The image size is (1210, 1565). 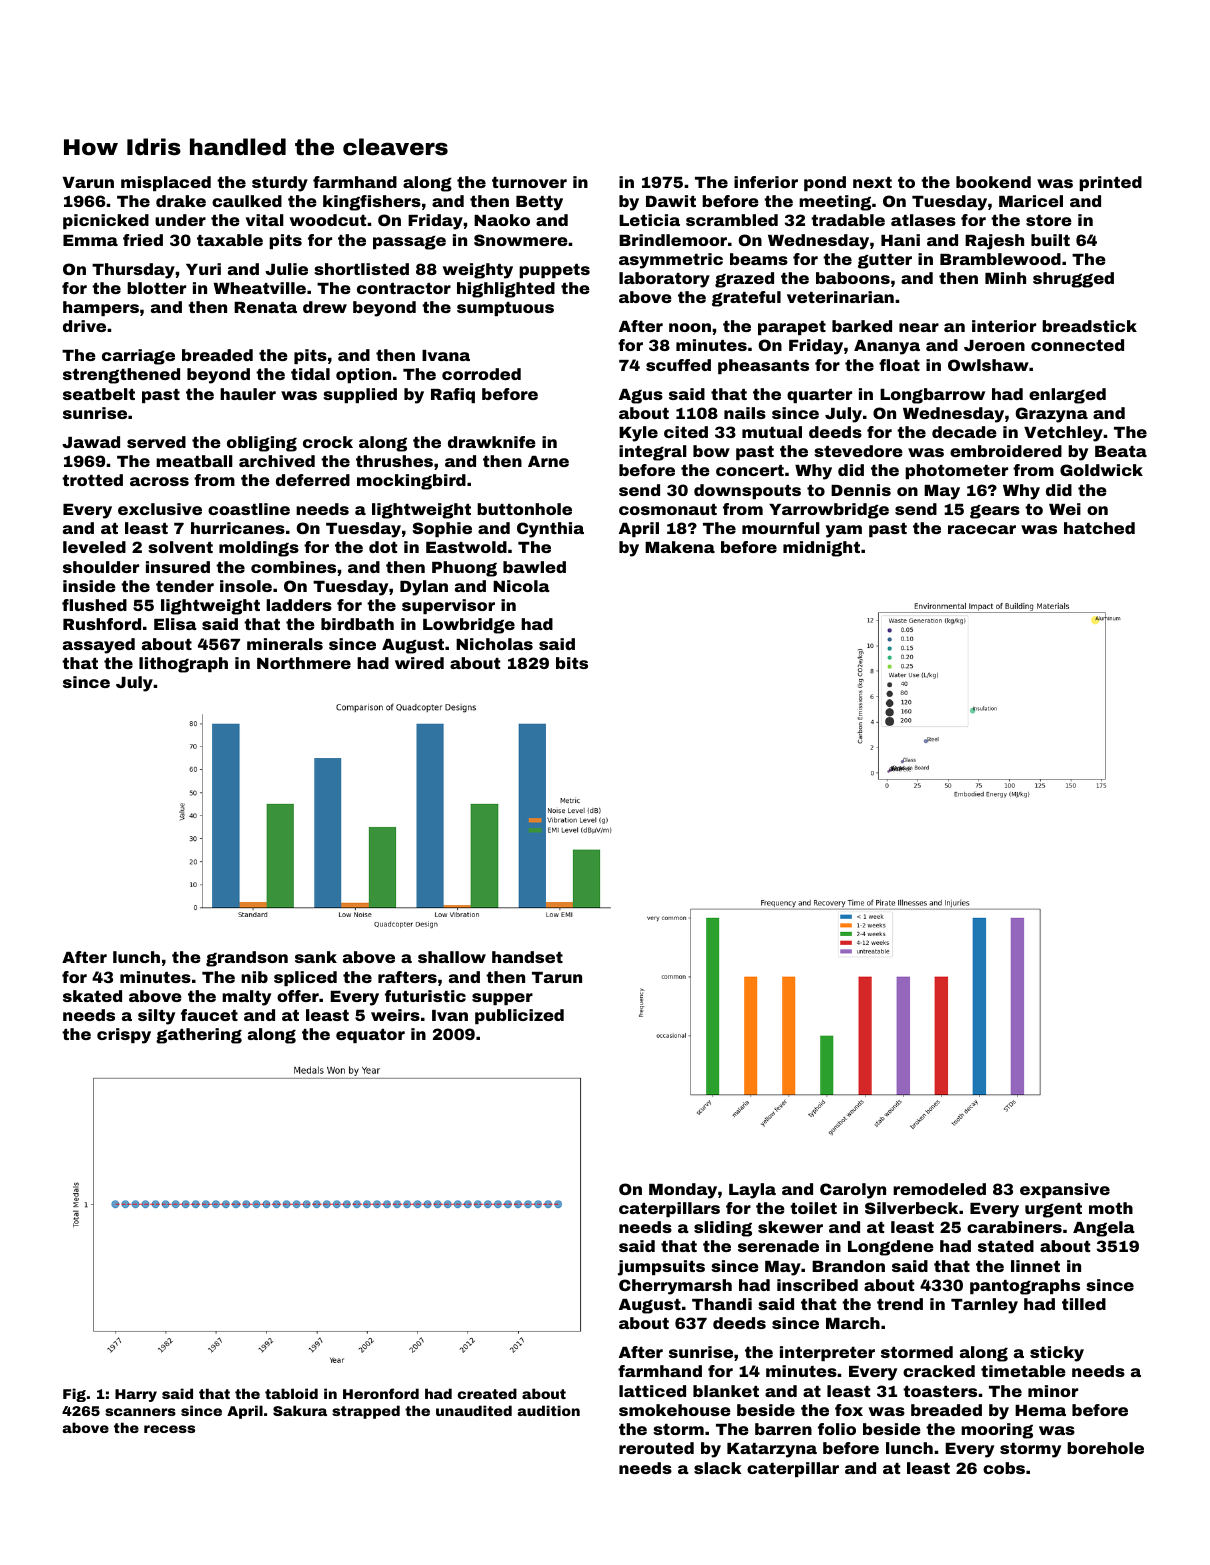 What do you see at coordinates (124, 1036) in the image?
I see `crispy` at bounding box center [124, 1036].
